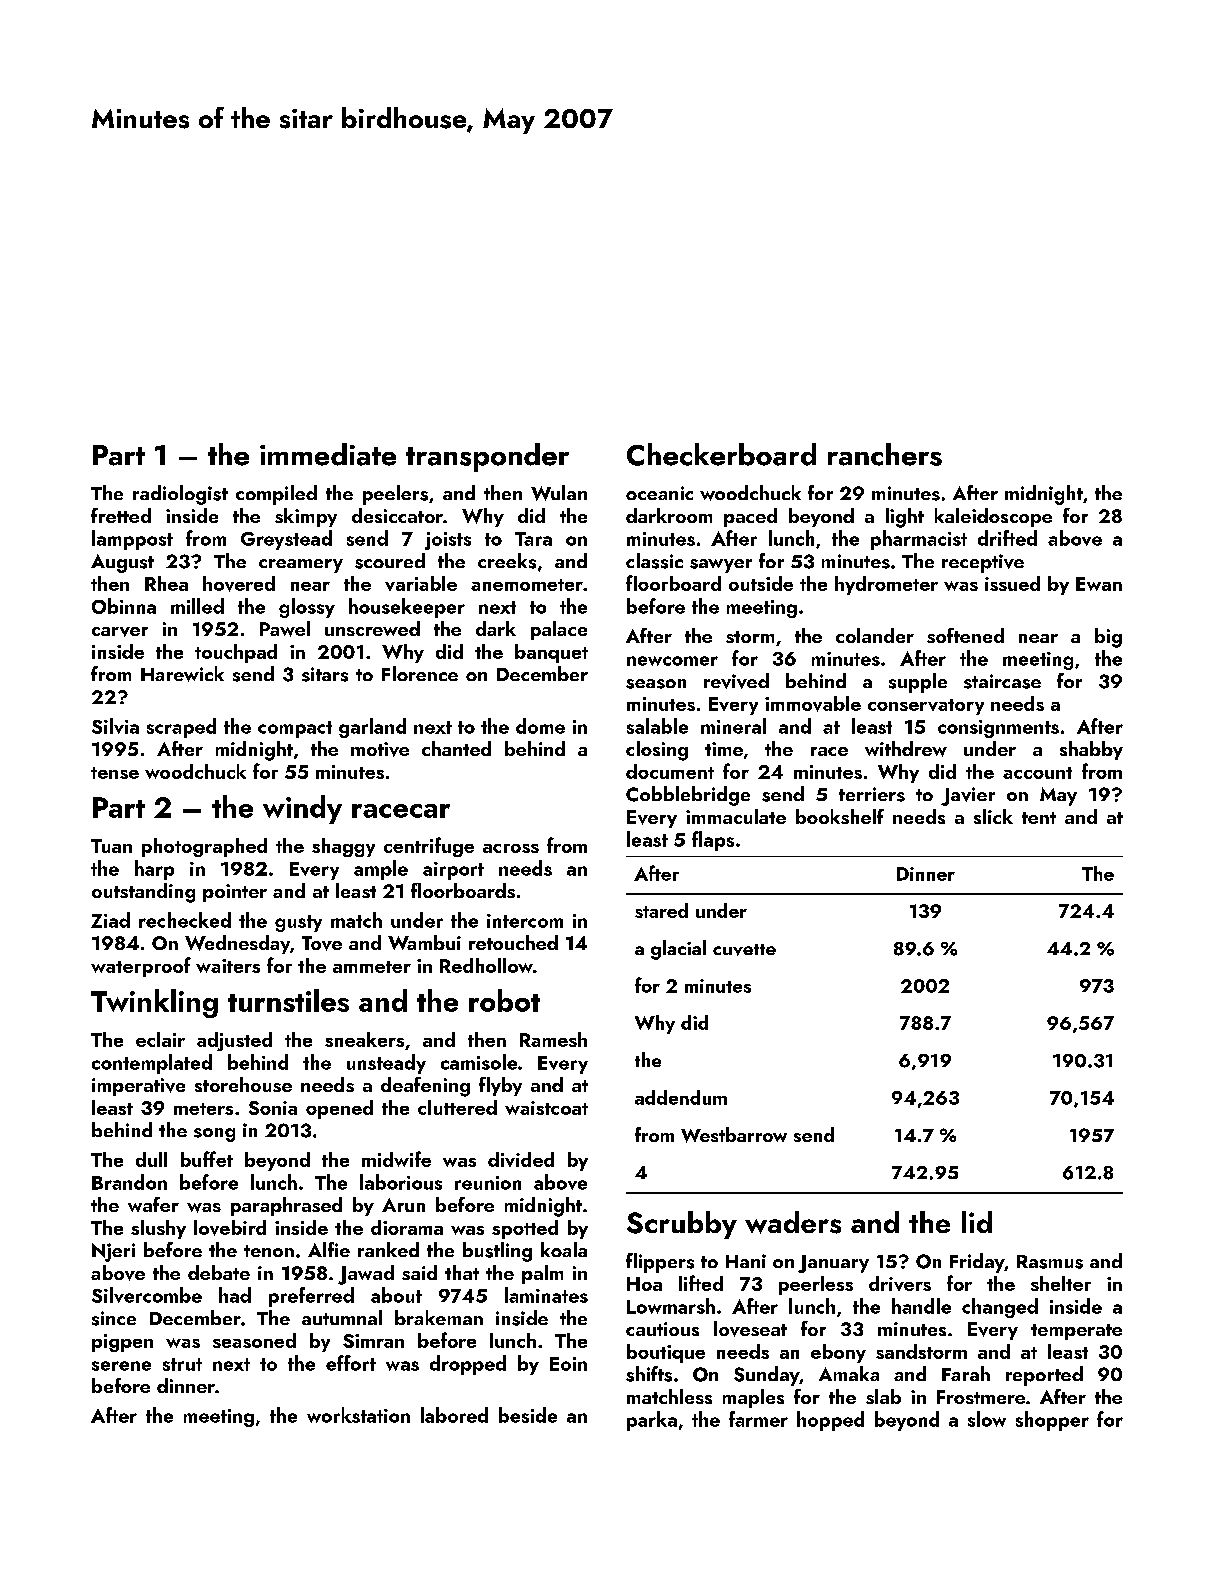 The height and width of the screenshot is (1571, 1214). I want to click on workstation, so click(358, 1415).
